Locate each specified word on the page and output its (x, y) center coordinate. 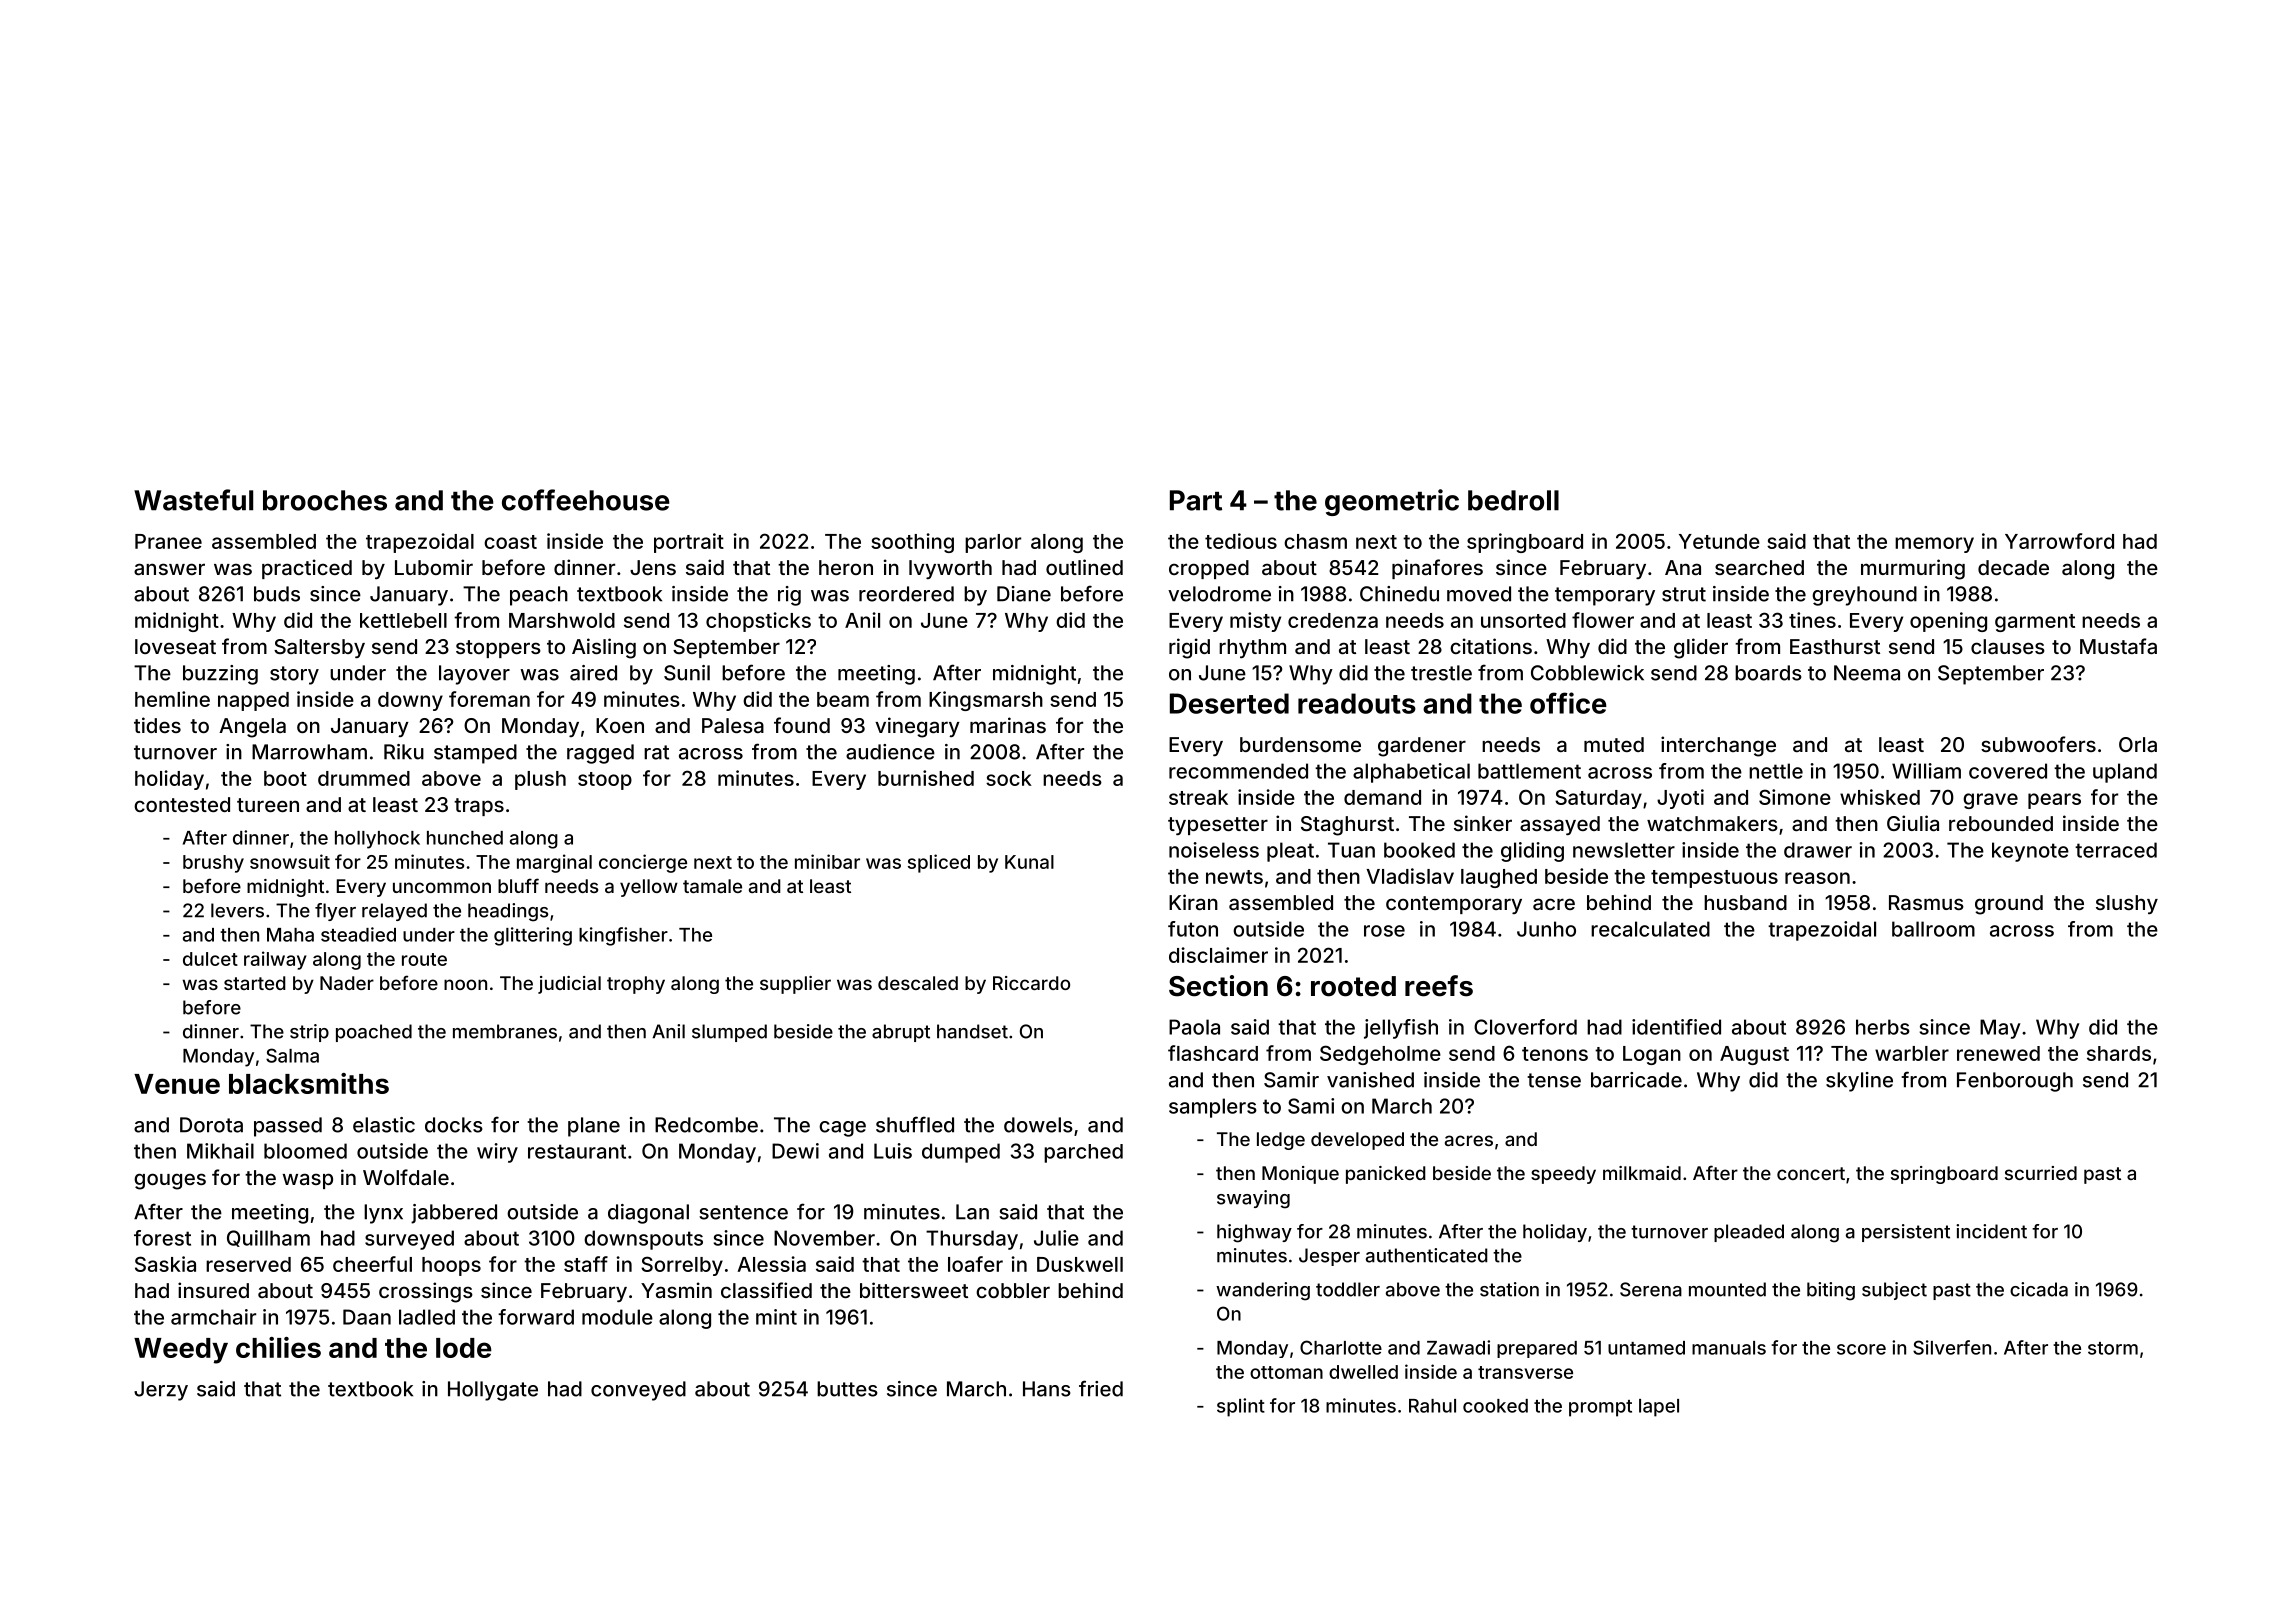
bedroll (1513, 500)
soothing (912, 543)
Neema (1867, 673)
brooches (325, 500)
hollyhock (377, 840)
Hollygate (493, 1391)
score (1861, 1349)
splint (1241, 1407)
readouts (1357, 703)
